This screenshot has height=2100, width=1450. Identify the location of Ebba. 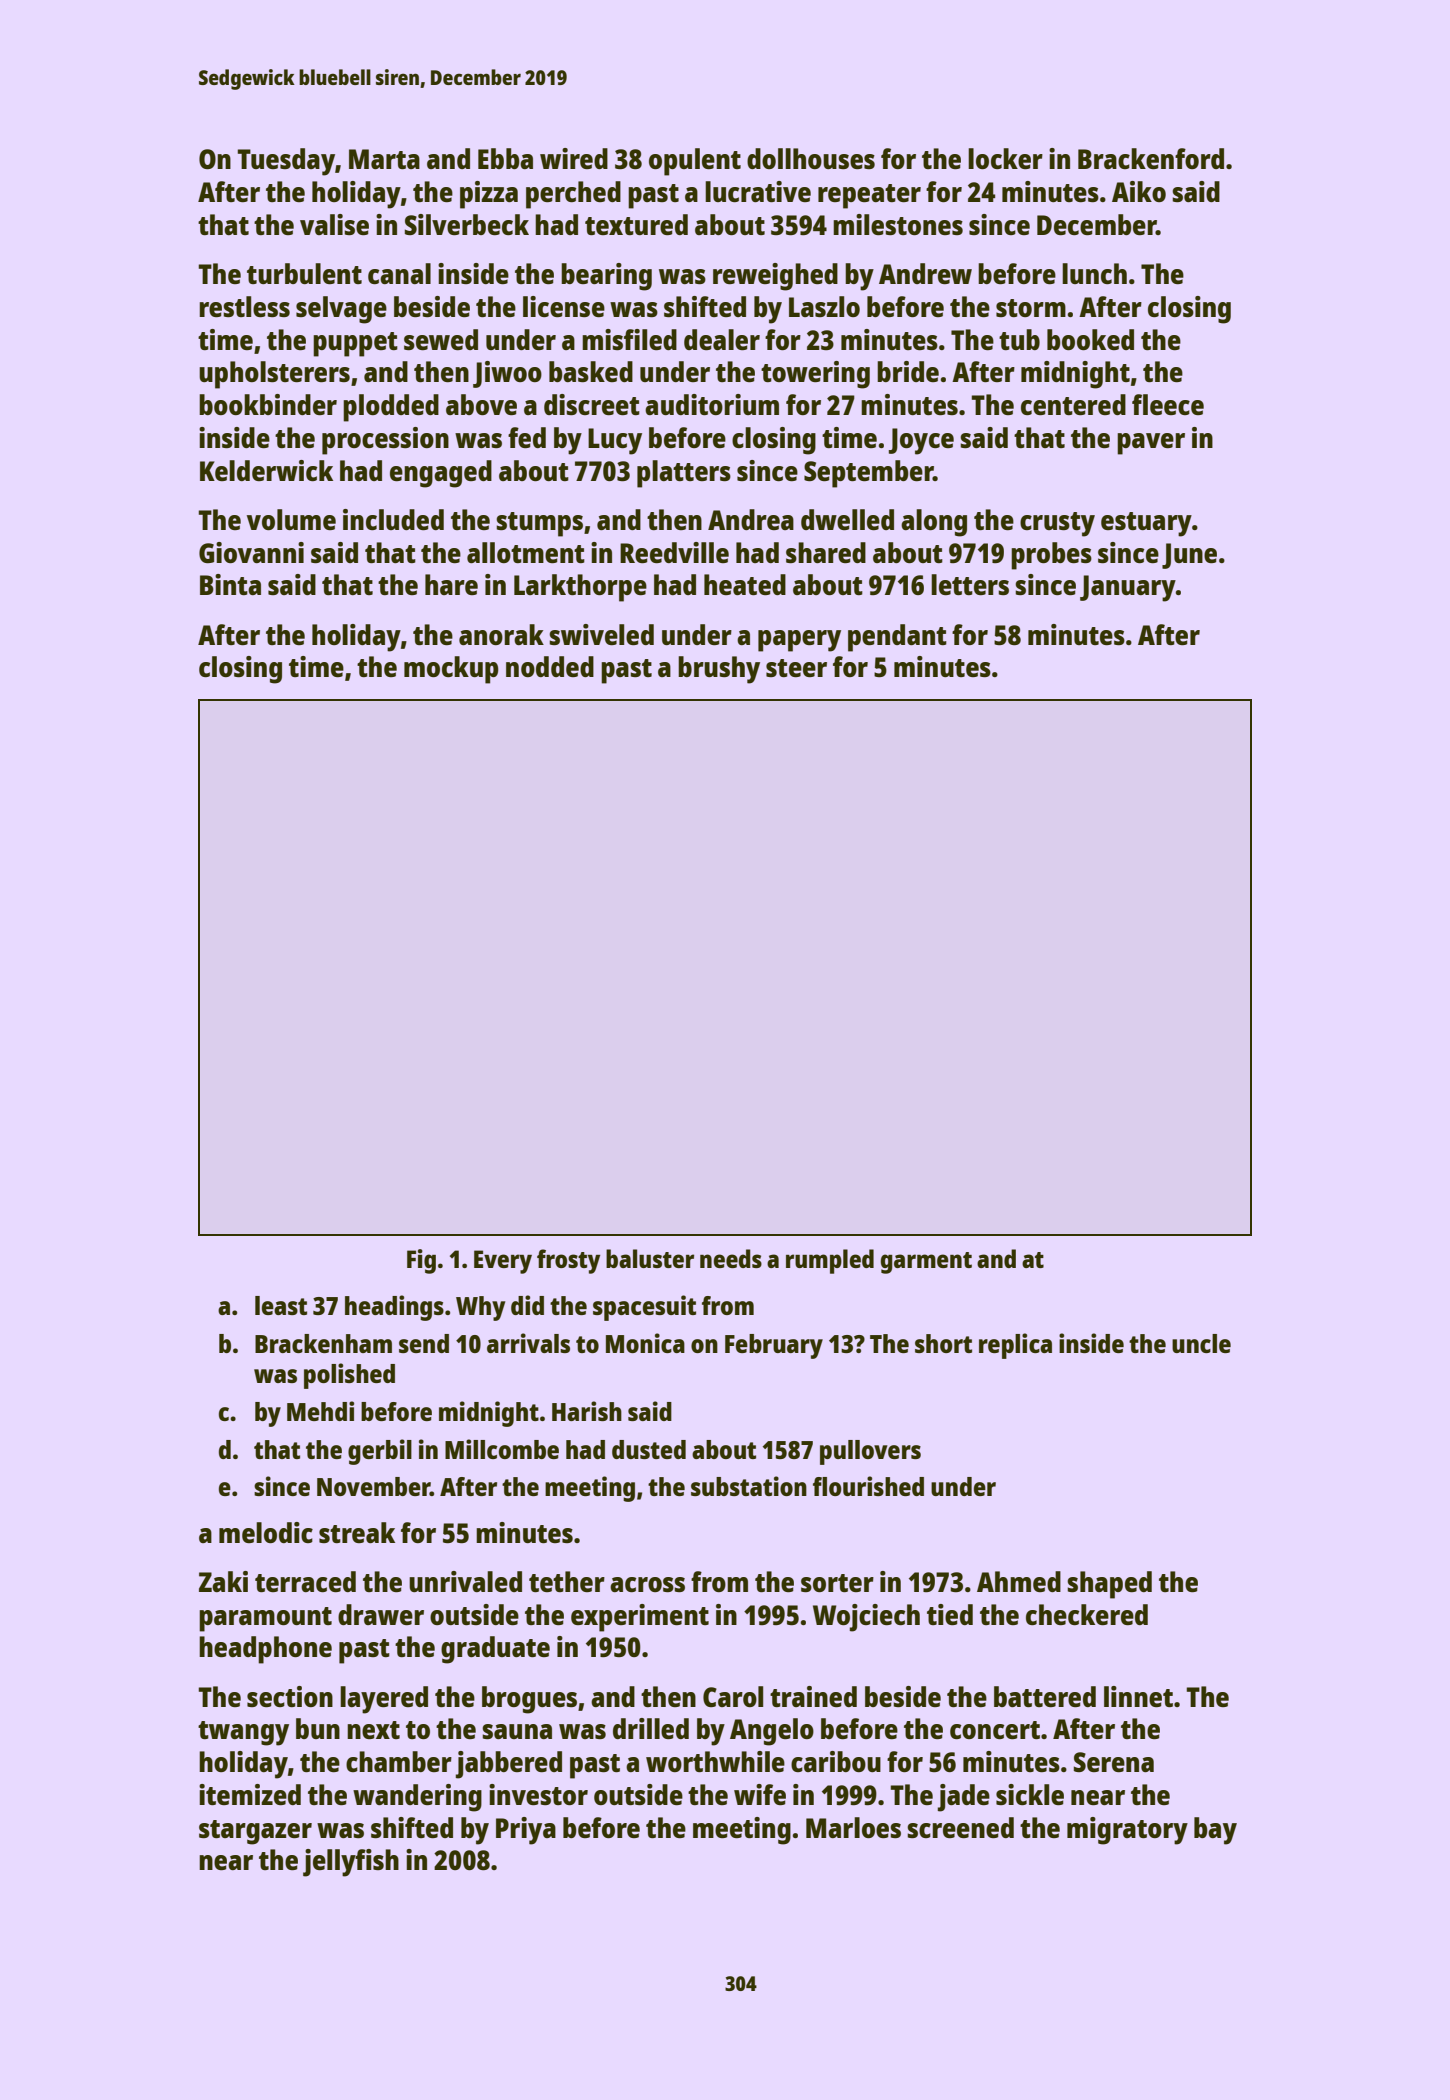
(505, 158).
